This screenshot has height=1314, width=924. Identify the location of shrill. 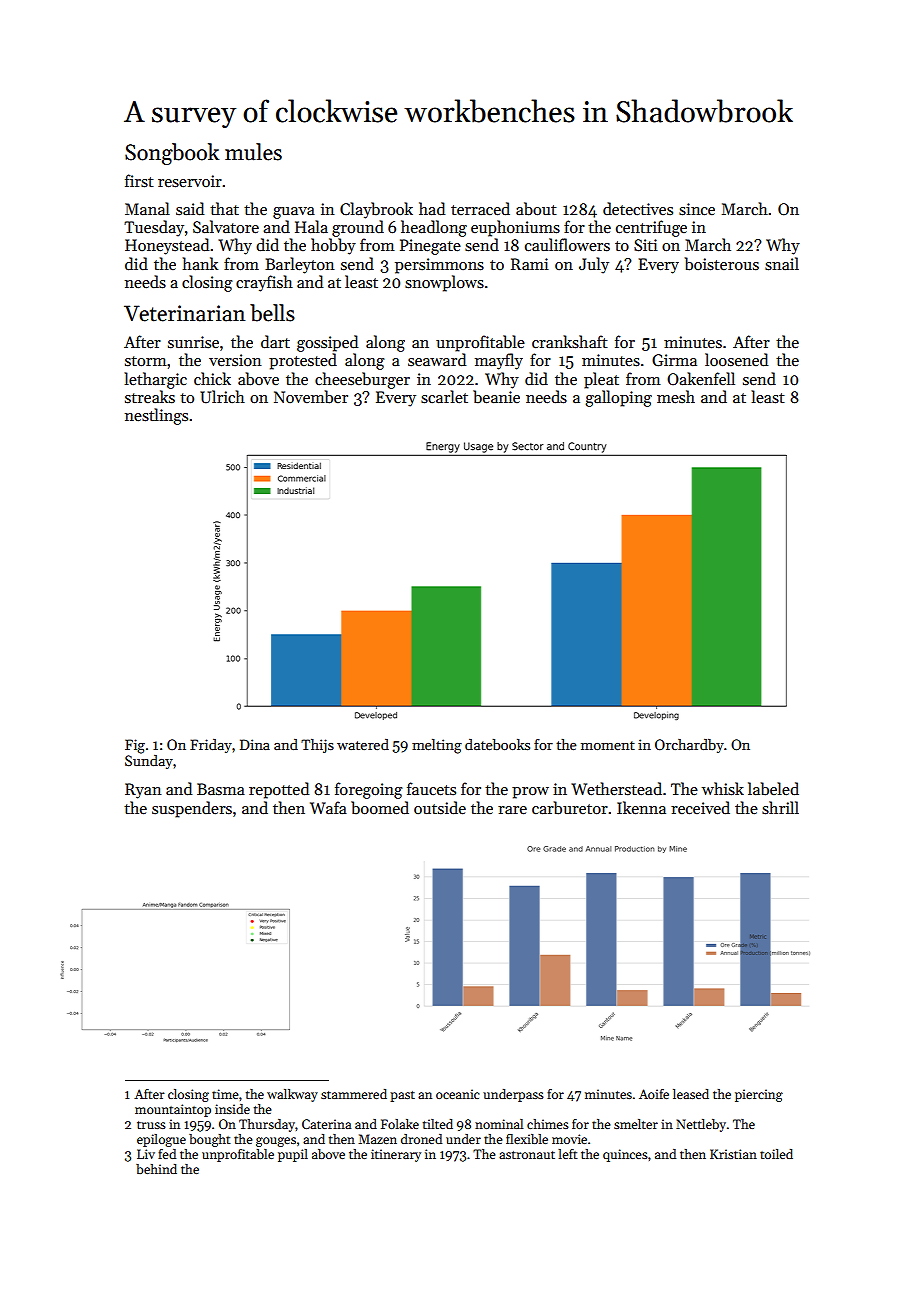
(780, 808).
